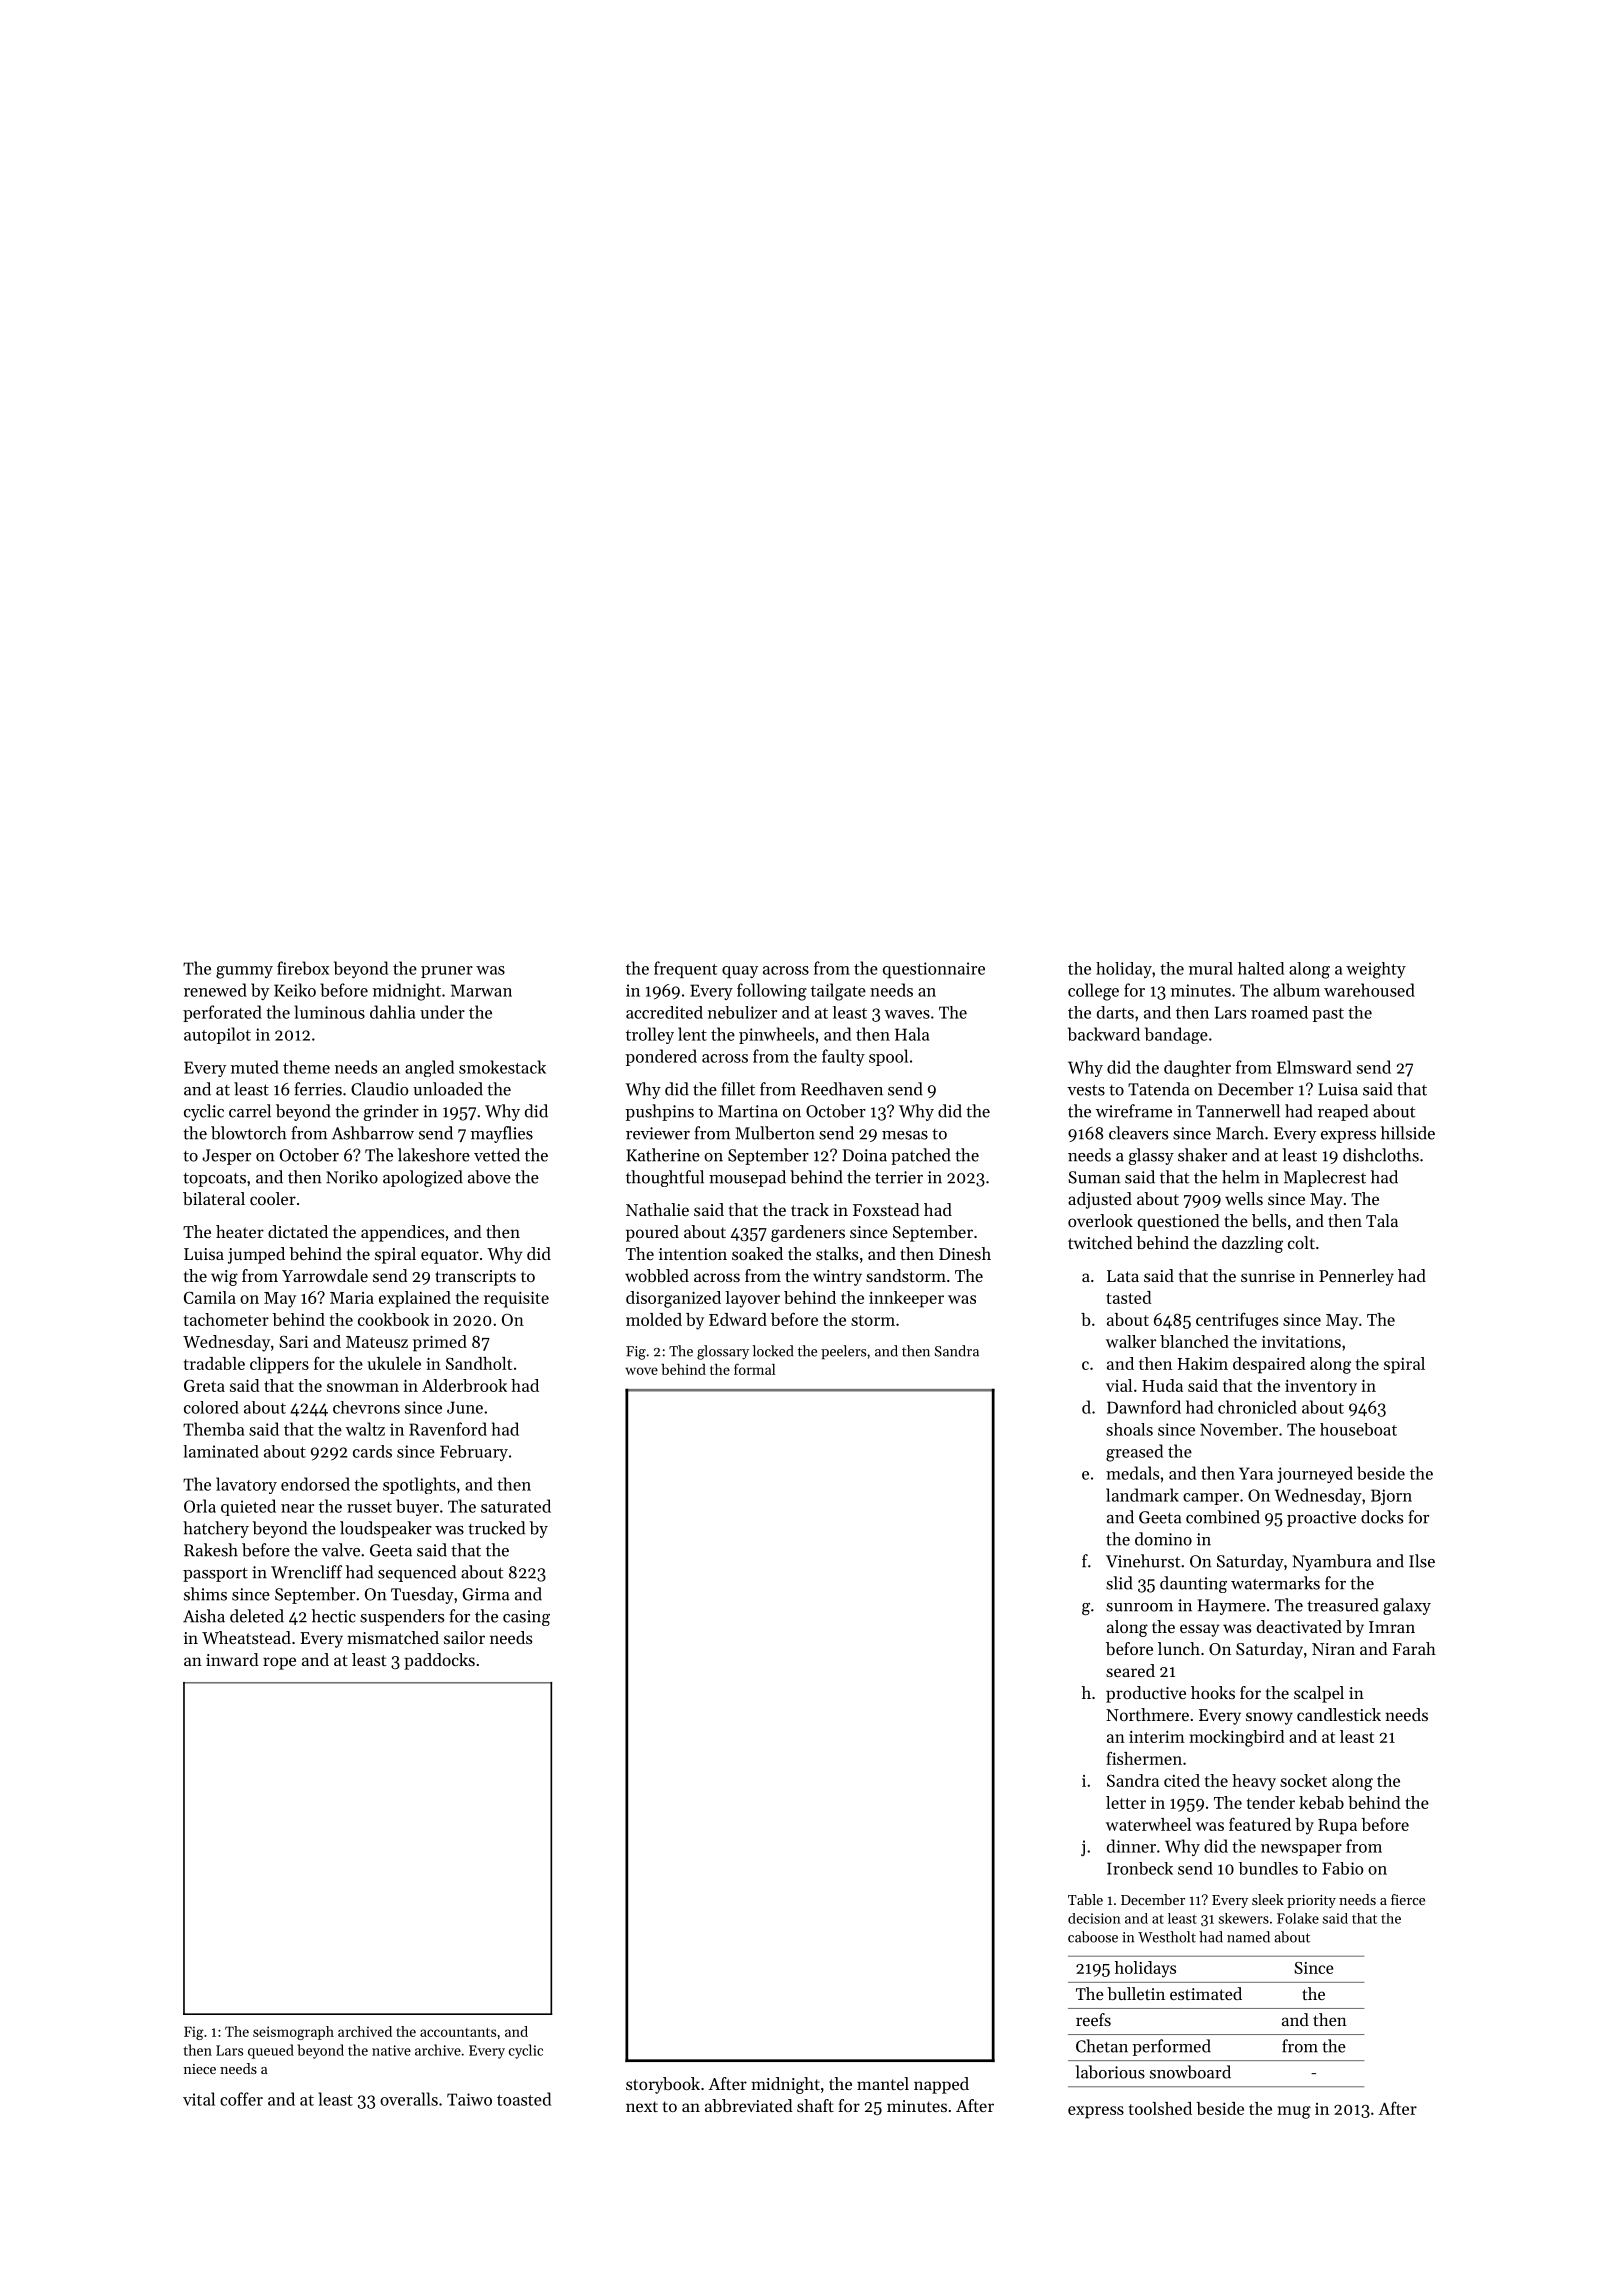 The height and width of the document is (2292, 1620). I want to click on mantel, so click(883, 2083).
